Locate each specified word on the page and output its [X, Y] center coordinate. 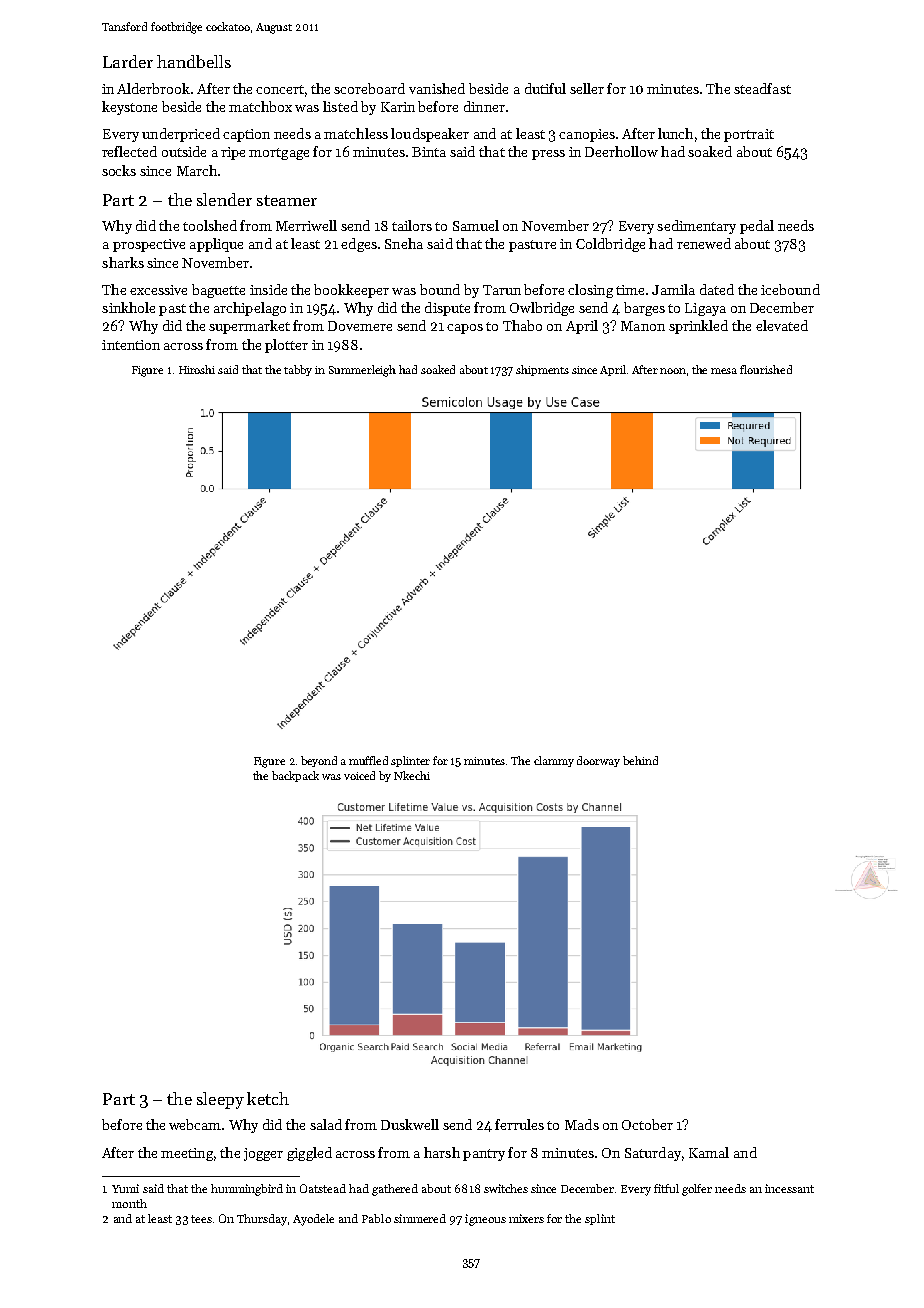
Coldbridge [610, 245]
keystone [129, 108]
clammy [554, 761]
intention [131, 345]
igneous [485, 1220]
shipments [542, 370]
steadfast [762, 88]
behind [640, 760]
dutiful [545, 88]
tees [201, 1219]
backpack [295, 776]
